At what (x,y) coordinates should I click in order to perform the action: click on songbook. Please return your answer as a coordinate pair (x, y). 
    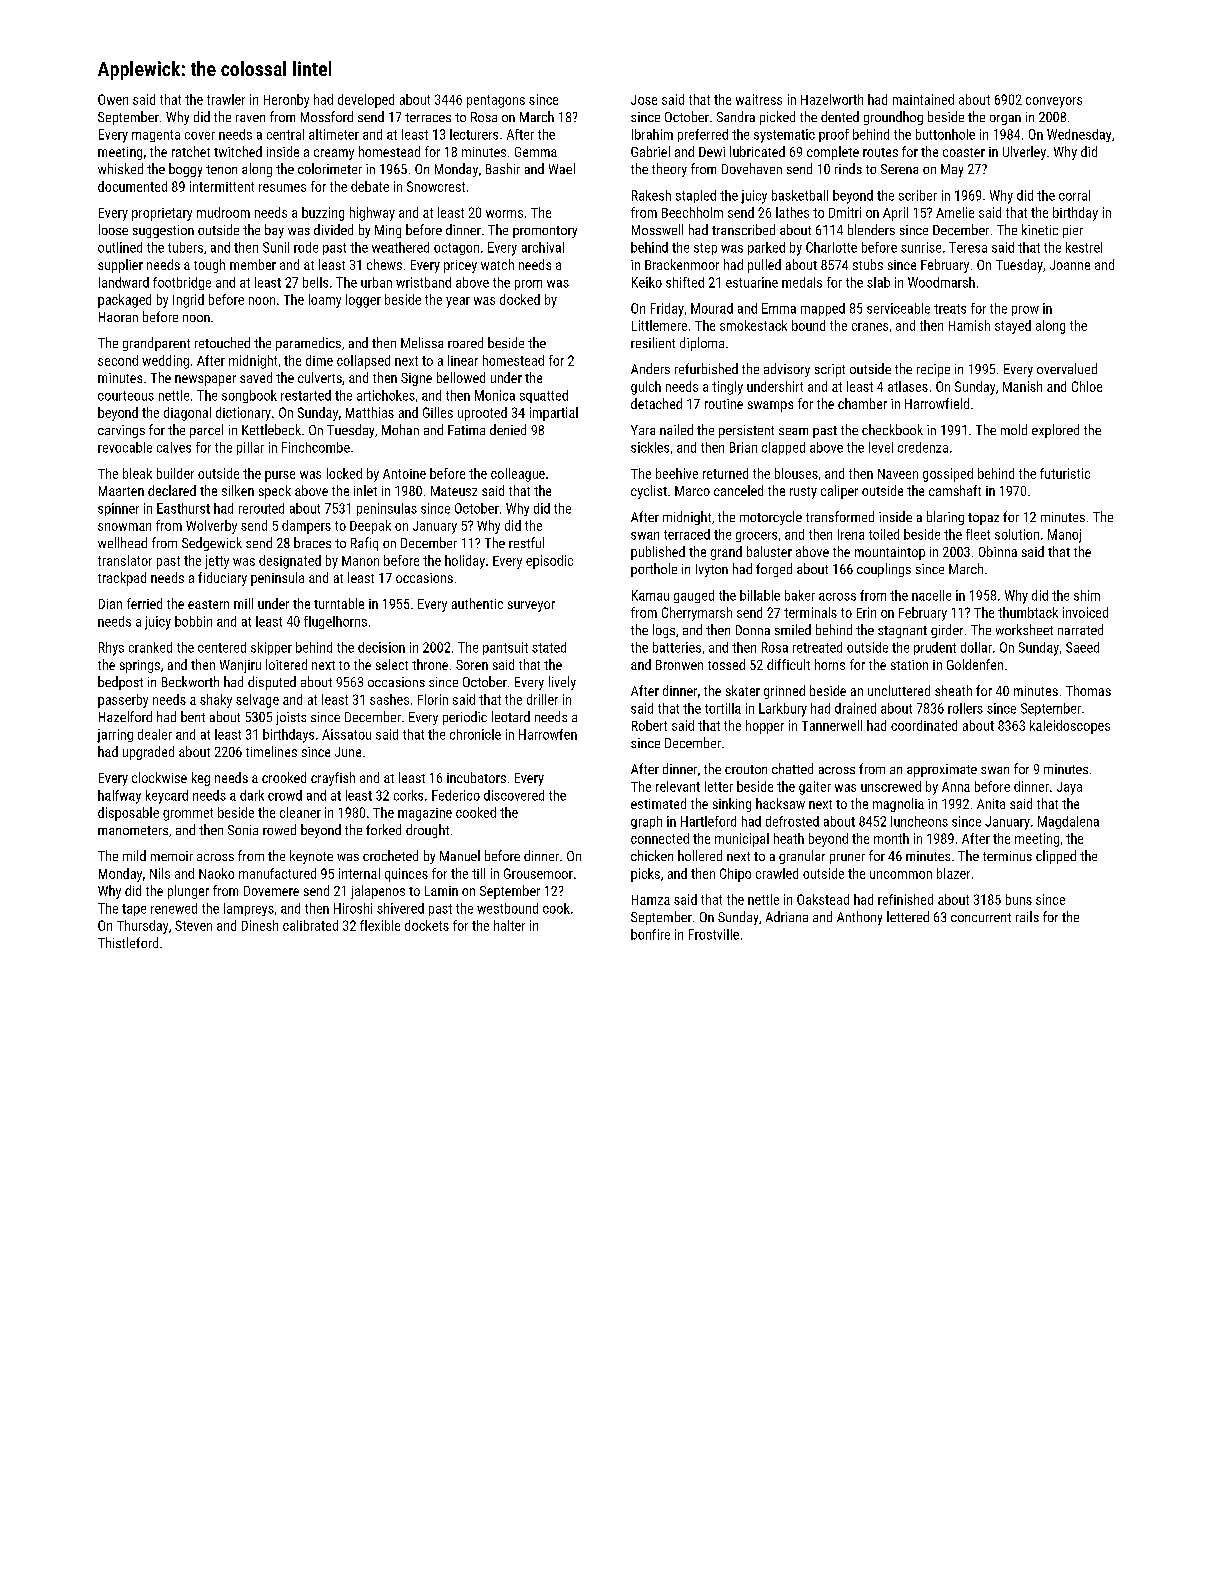
    Looking at the image, I should click on (249, 396).
